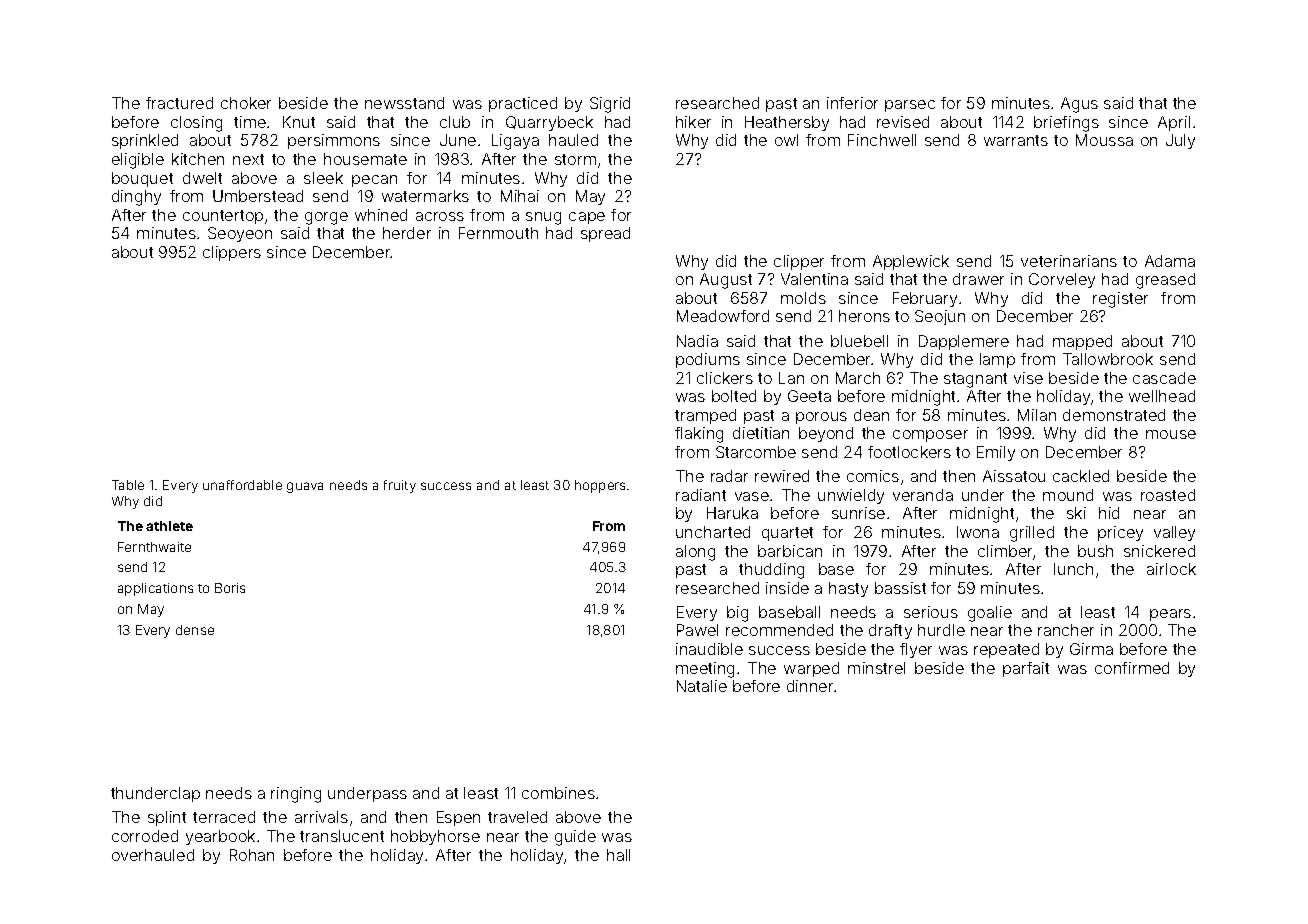 This page has width=1308, height=924. What do you see at coordinates (910, 106) in the page?
I see `parsec` at bounding box center [910, 106].
